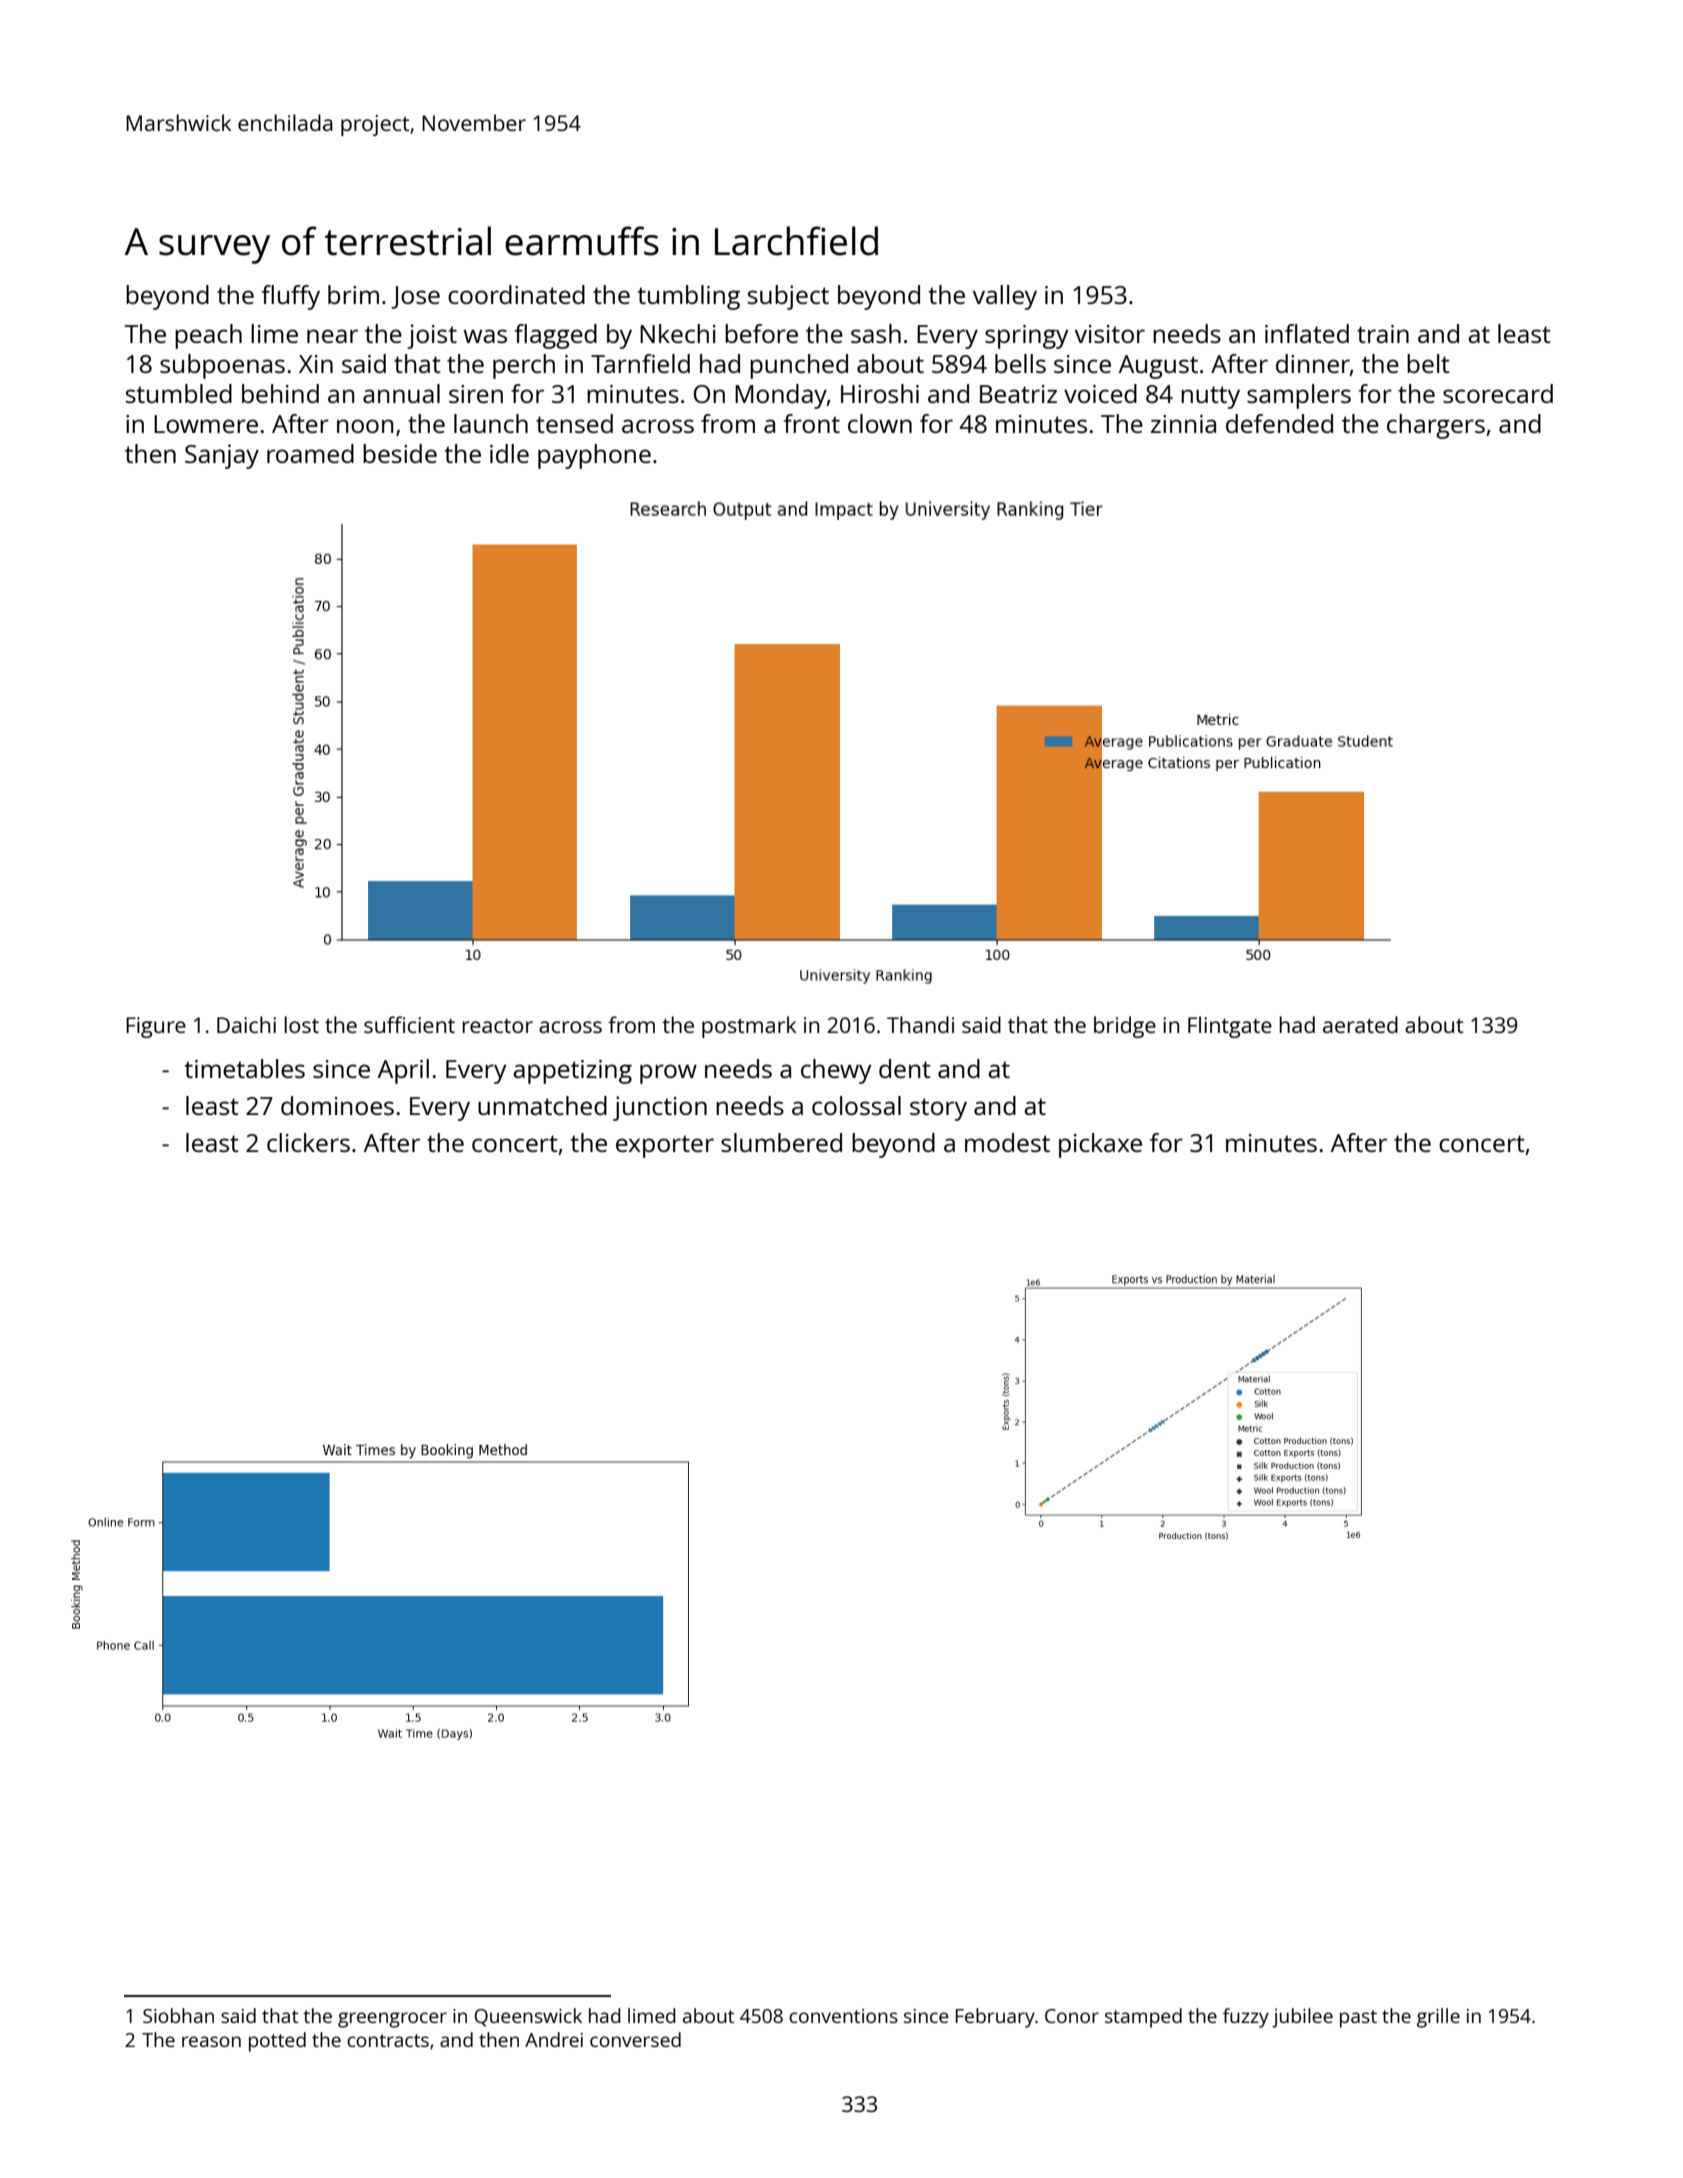 Image resolution: width=1683 pixels, height=2178 pixels. What do you see at coordinates (938, 1109) in the image?
I see `story` at bounding box center [938, 1109].
